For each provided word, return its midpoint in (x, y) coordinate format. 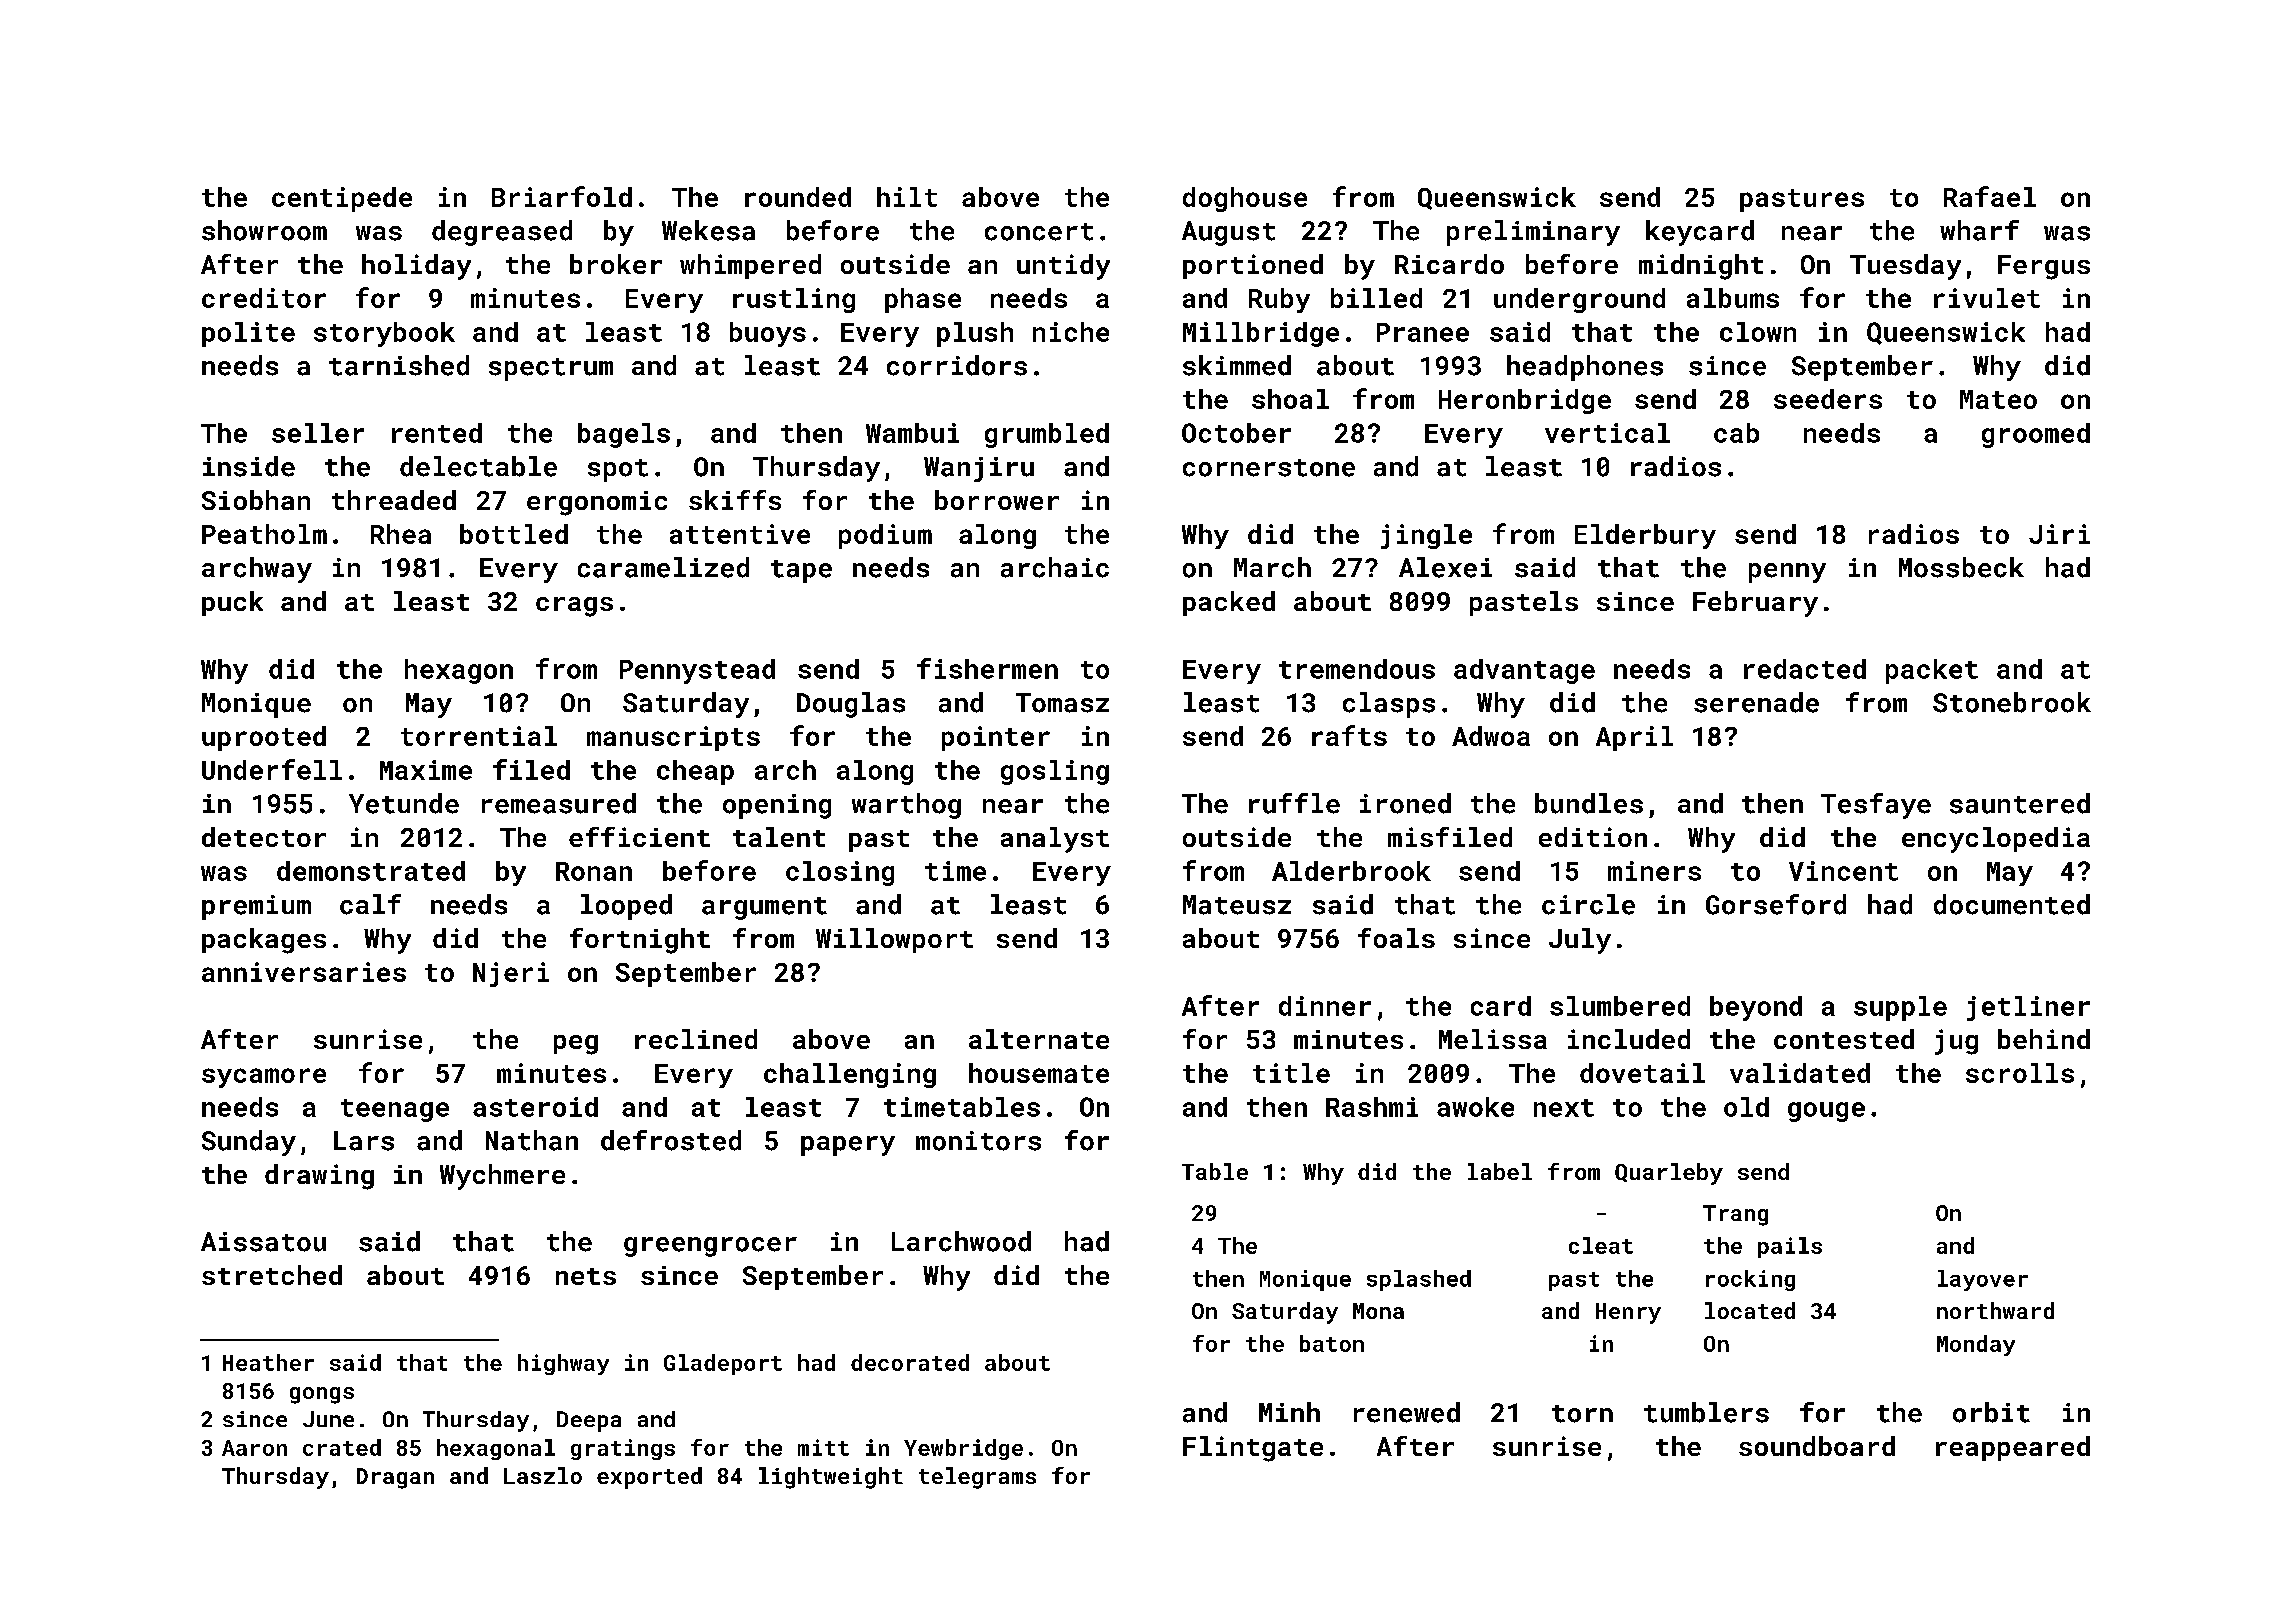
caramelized (663, 567)
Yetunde (404, 803)
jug (1956, 1042)
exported (649, 1478)
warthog (906, 806)
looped (626, 907)
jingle (1426, 536)
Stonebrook (2012, 702)
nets (586, 1276)
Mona (1378, 1311)
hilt (907, 197)
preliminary (1533, 233)
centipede (342, 199)
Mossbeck (1961, 567)
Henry (1628, 1313)
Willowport (894, 940)
